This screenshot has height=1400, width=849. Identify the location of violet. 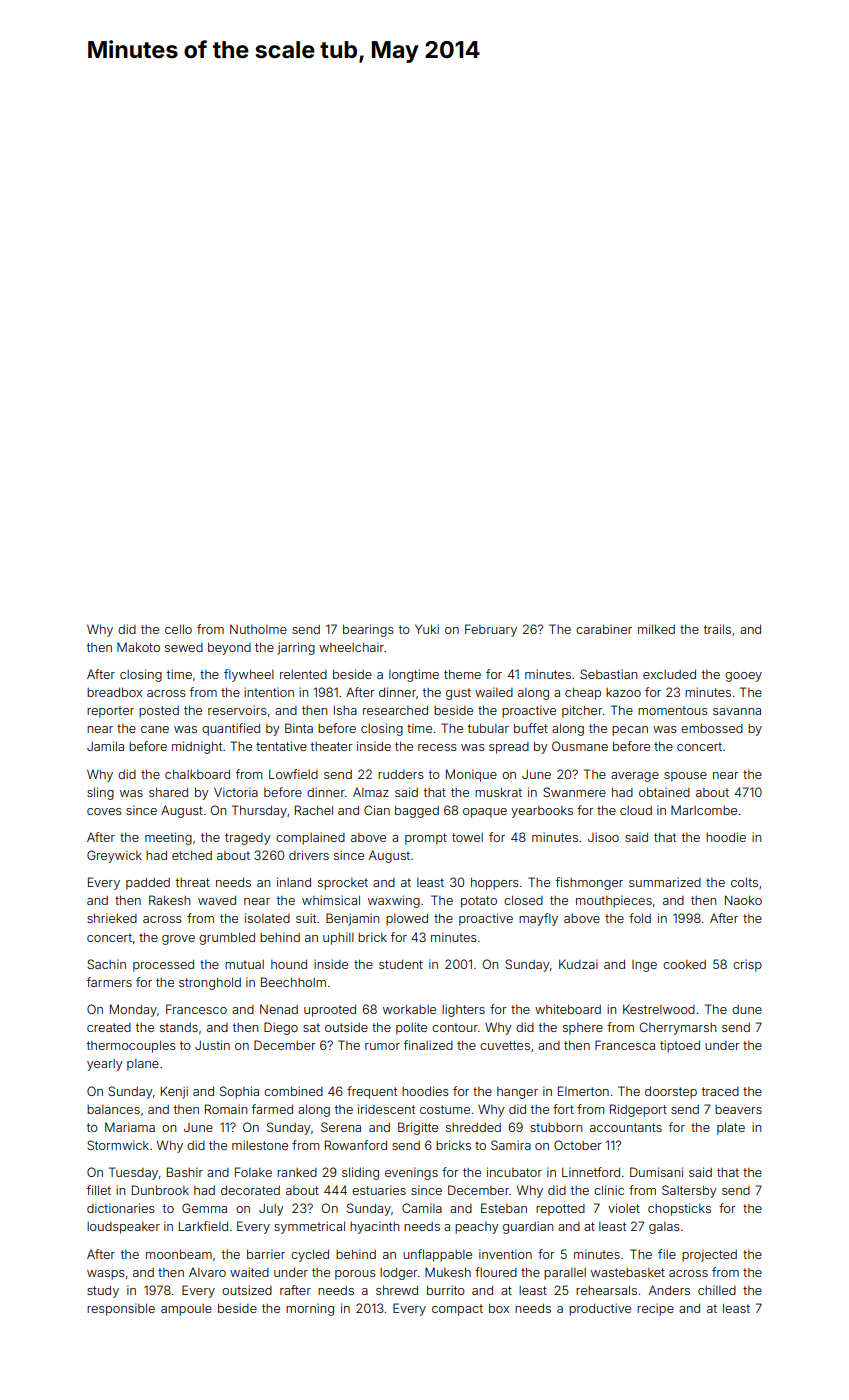
(624, 1208).
